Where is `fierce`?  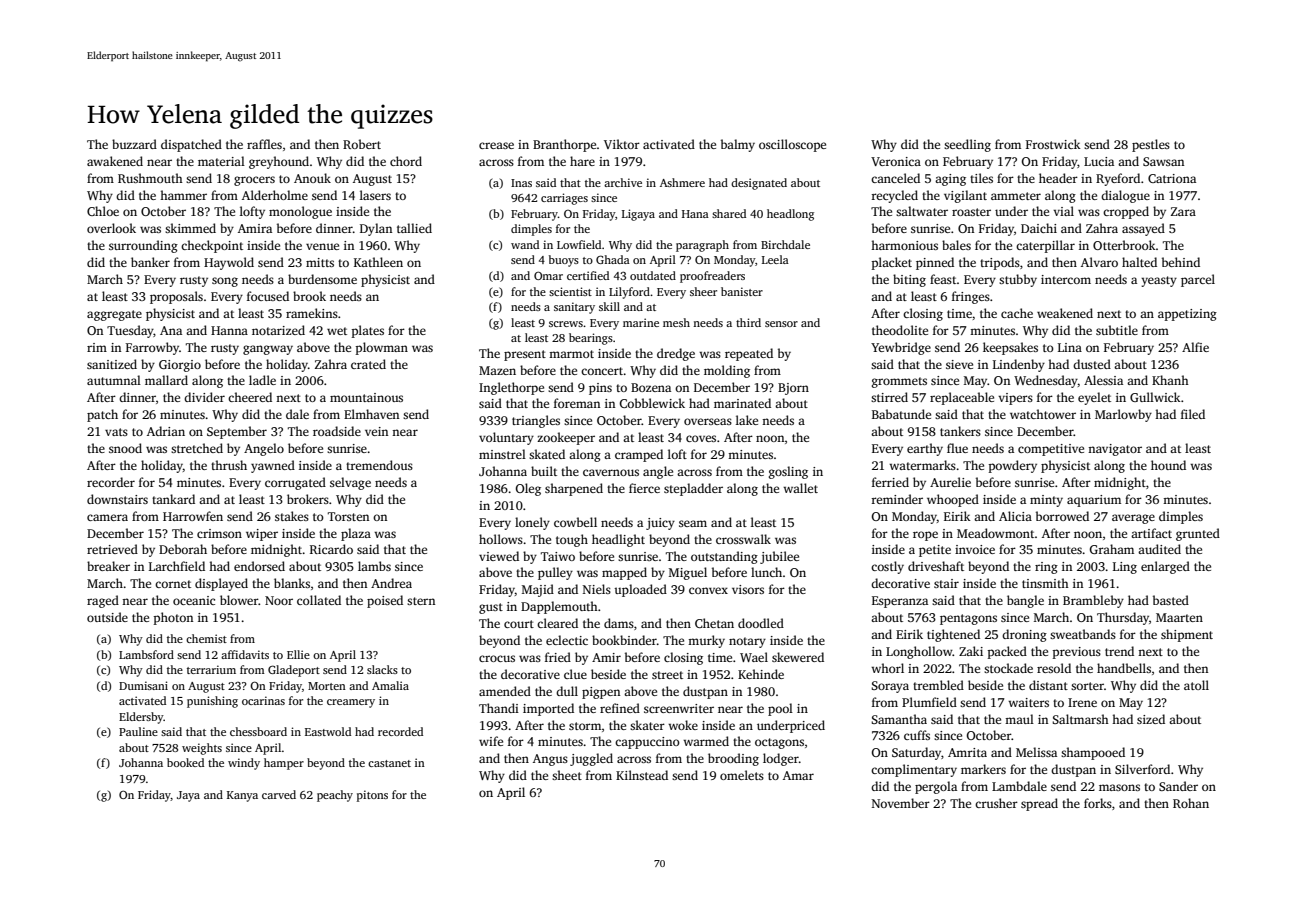
fierce is located at coordinates (644, 488).
